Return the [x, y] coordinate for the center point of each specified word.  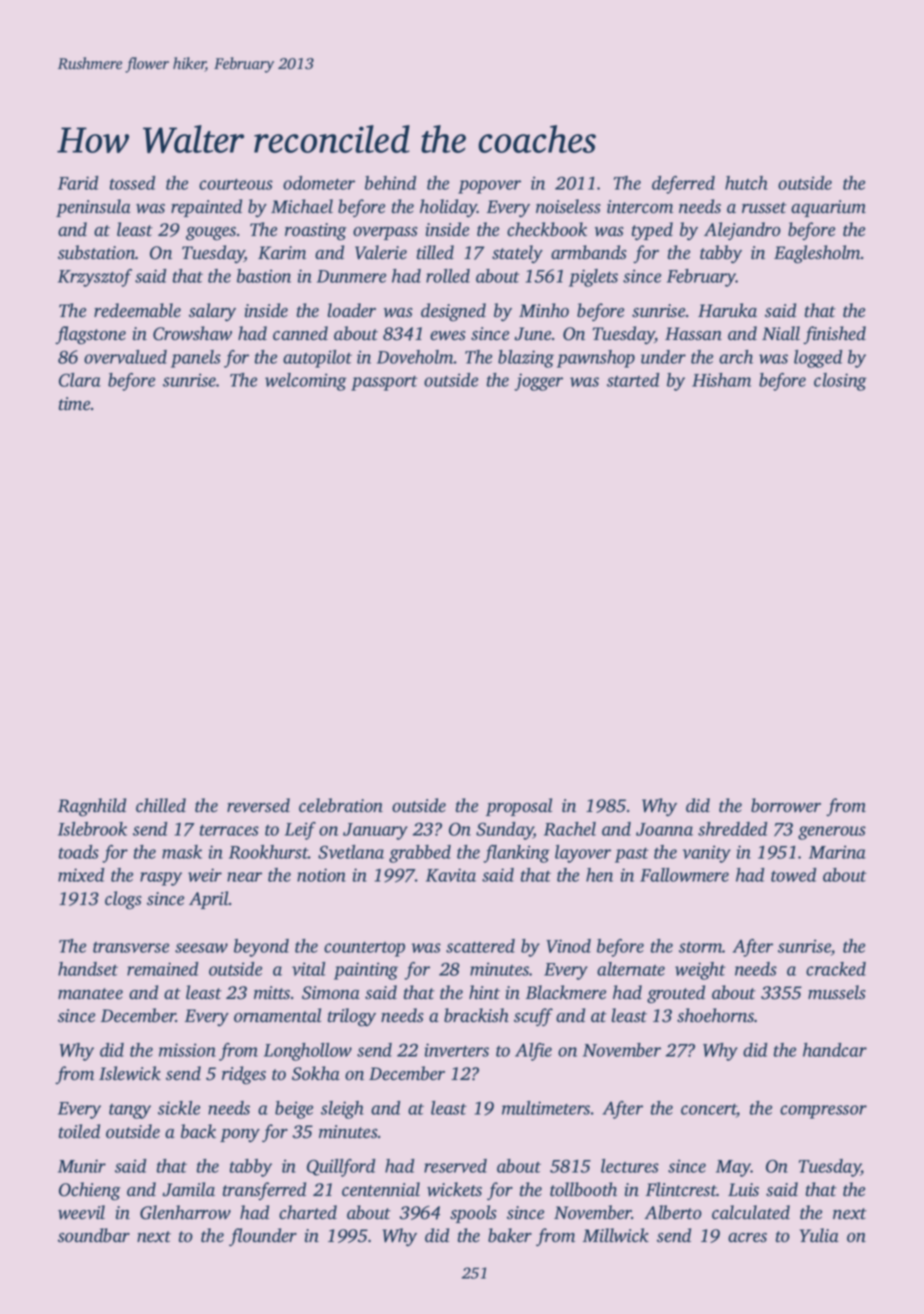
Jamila [188, 1189]
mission [187, 1050]
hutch [746, 183]
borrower [786, 805]
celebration [341, 805]
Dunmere [351, 276]
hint [484, 992]
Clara [80, 380]
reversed [258, 805]
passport [384, 383]
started [633, 380]
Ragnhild [92, 807]
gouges [211, 234]
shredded [732, 829]
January [375, 831]
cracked [836, 969]
